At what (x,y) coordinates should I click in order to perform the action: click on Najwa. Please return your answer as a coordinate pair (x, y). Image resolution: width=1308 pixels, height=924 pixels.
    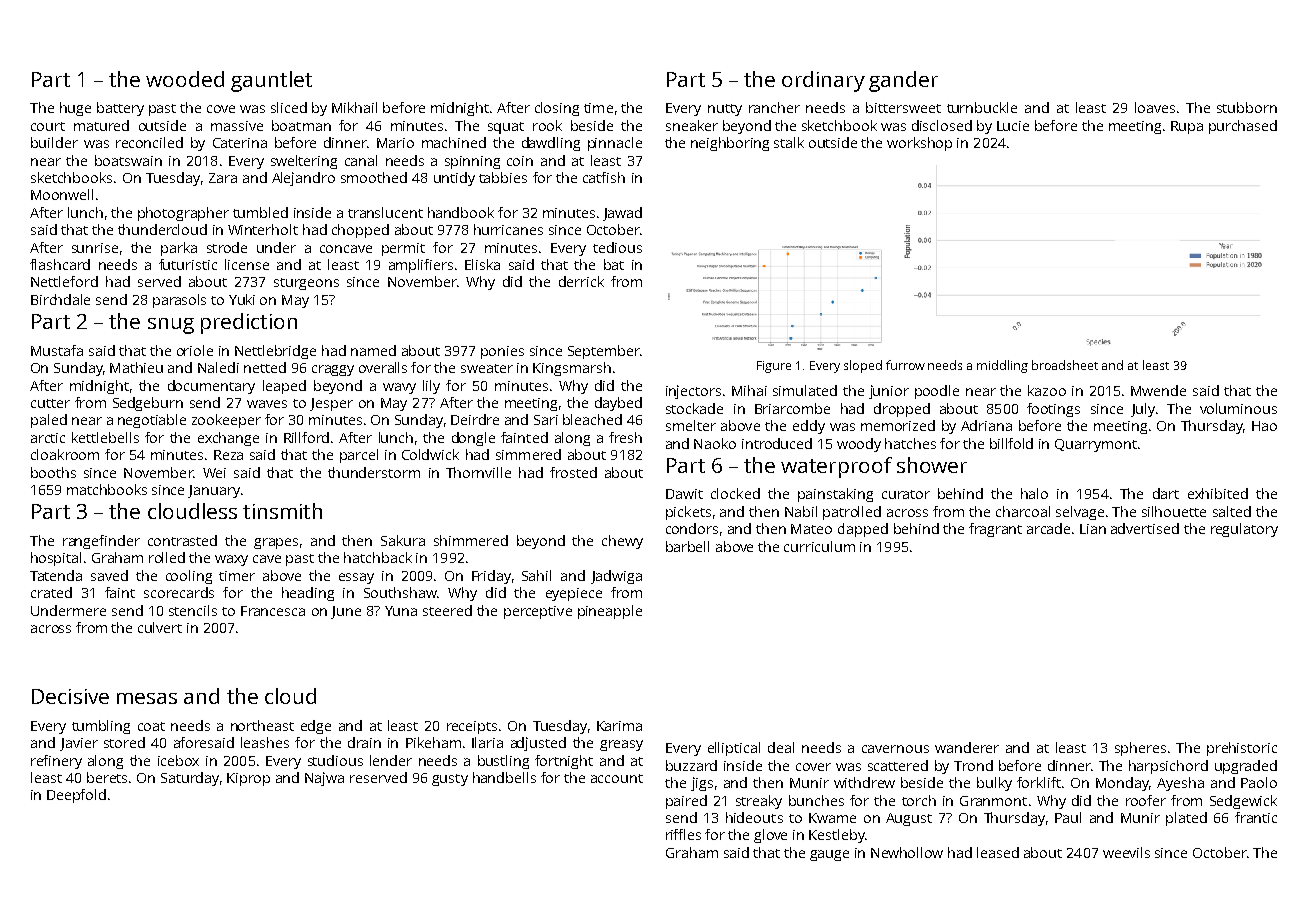
    Looking at the image, I should click on (324, 779).
